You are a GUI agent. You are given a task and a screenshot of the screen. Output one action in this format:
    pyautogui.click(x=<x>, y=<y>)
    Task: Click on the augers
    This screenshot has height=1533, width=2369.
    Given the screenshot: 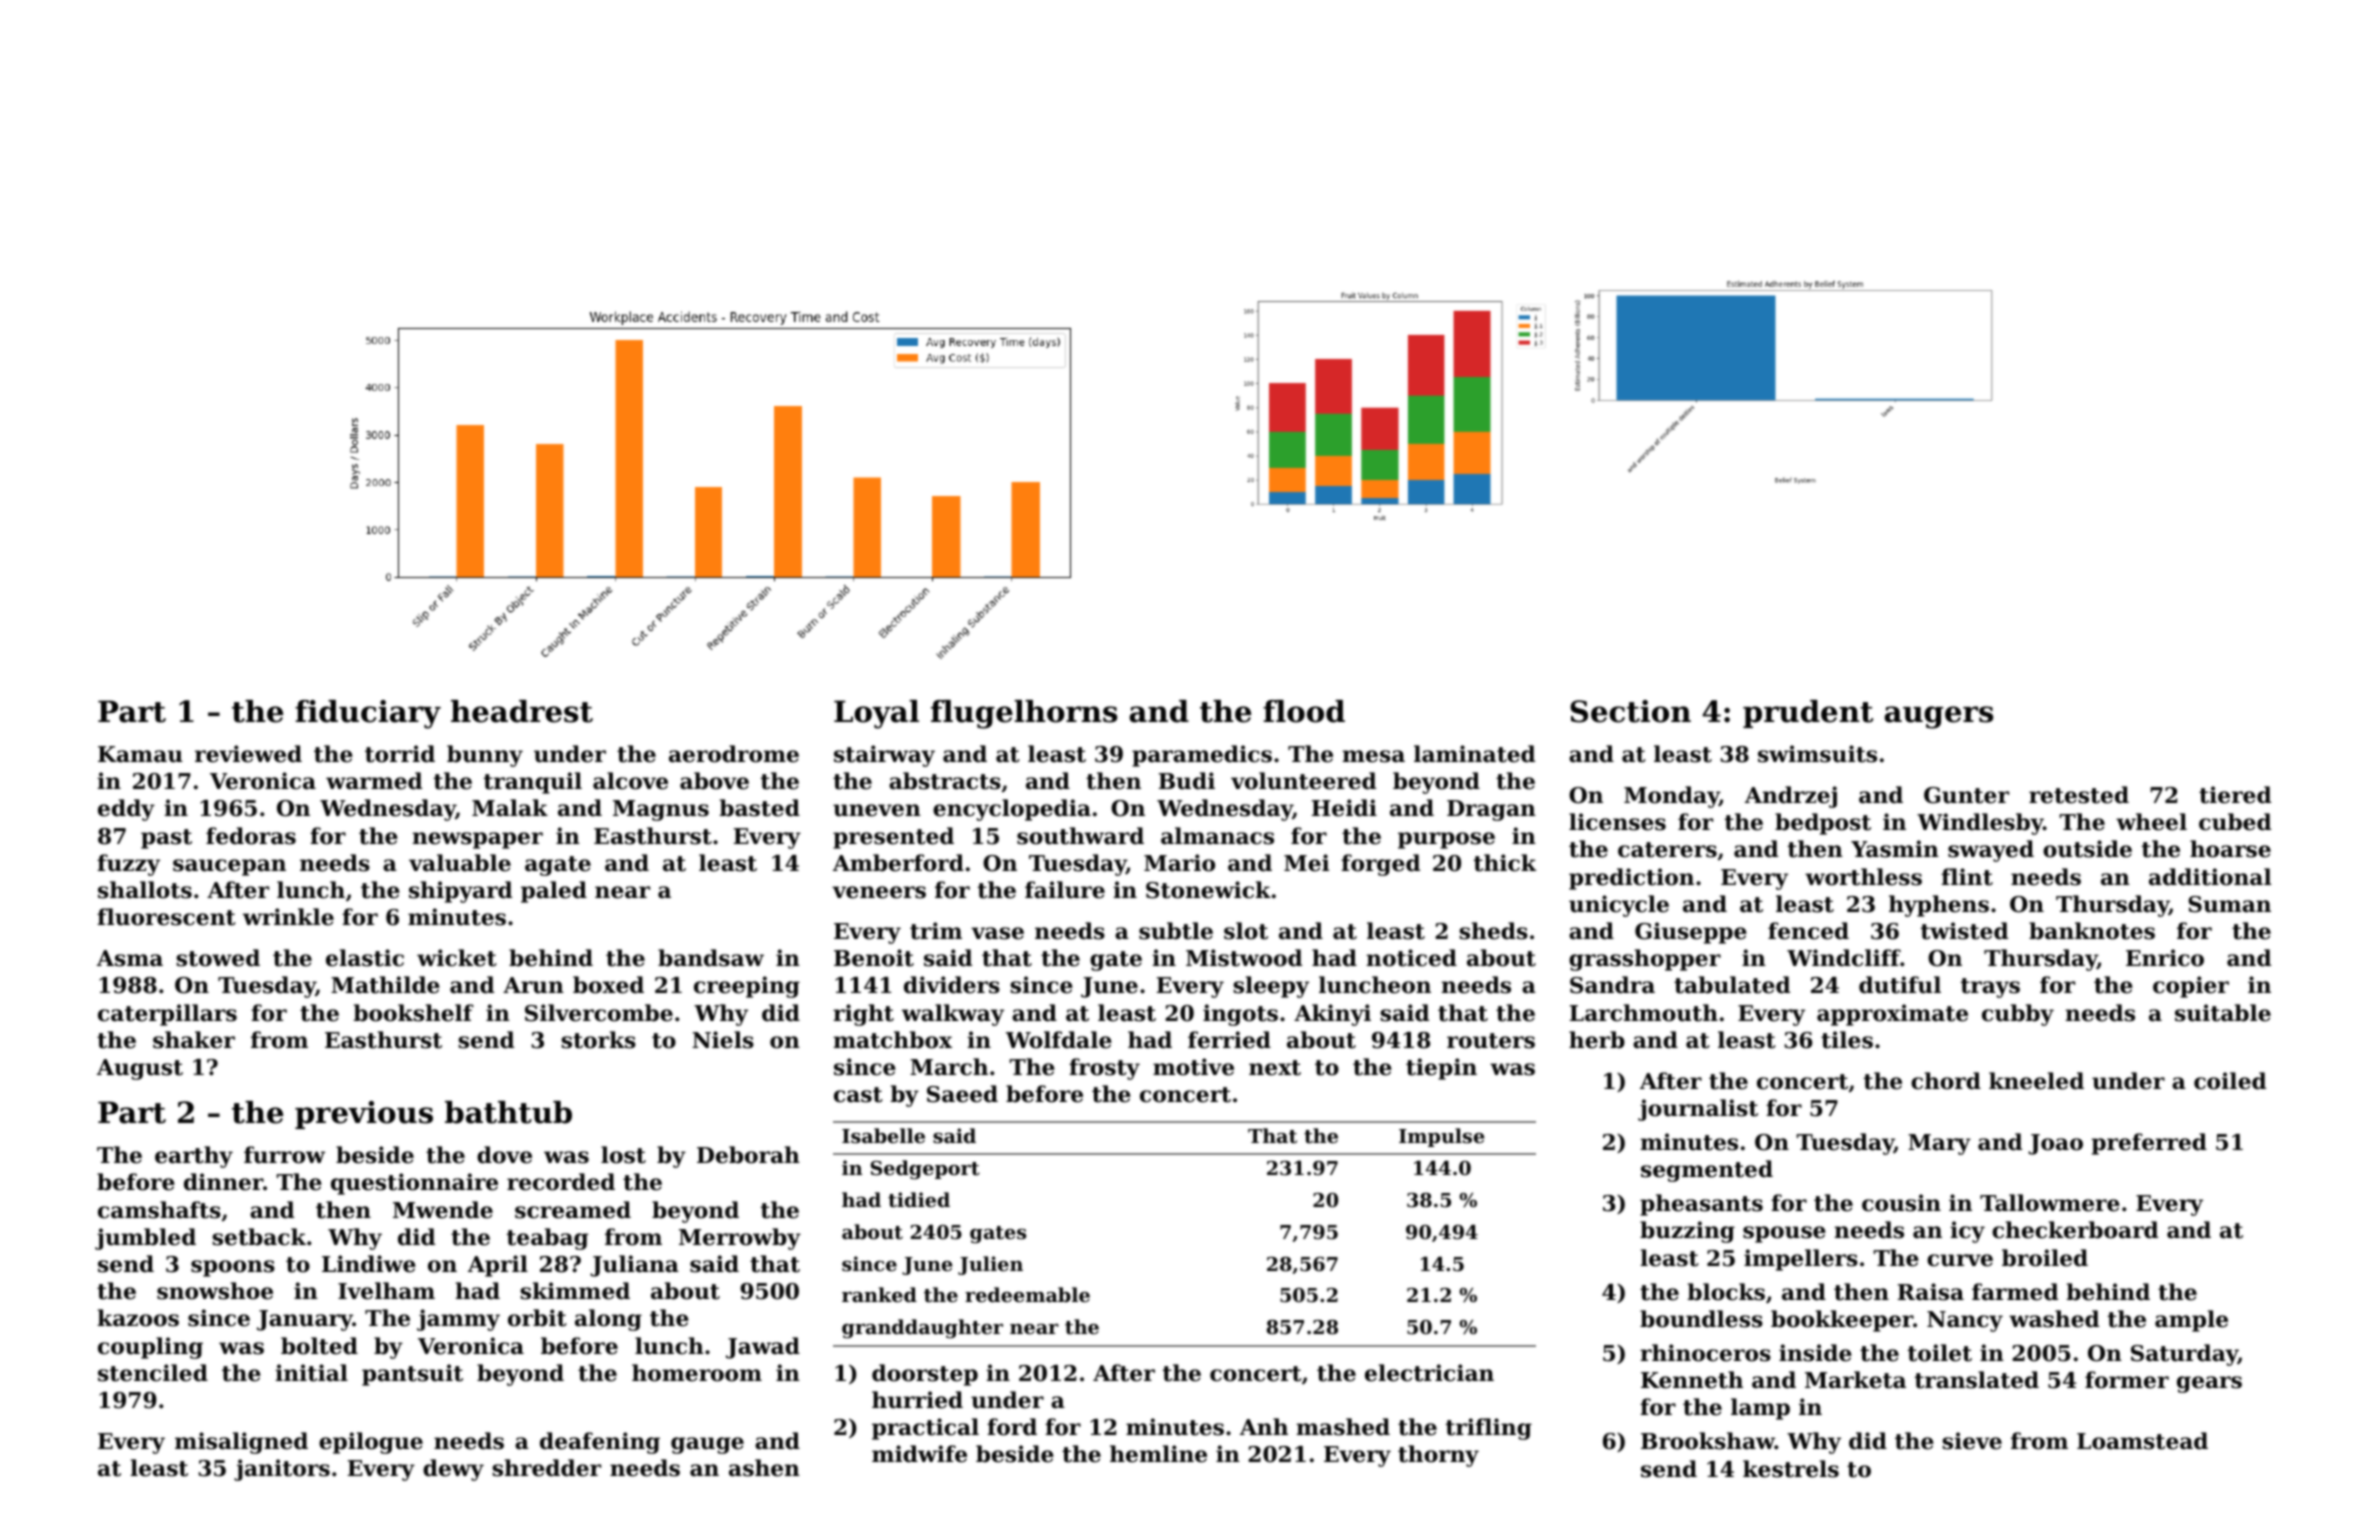 What is the action you would take?
    pyautogui.click(x=1938, y=717)
